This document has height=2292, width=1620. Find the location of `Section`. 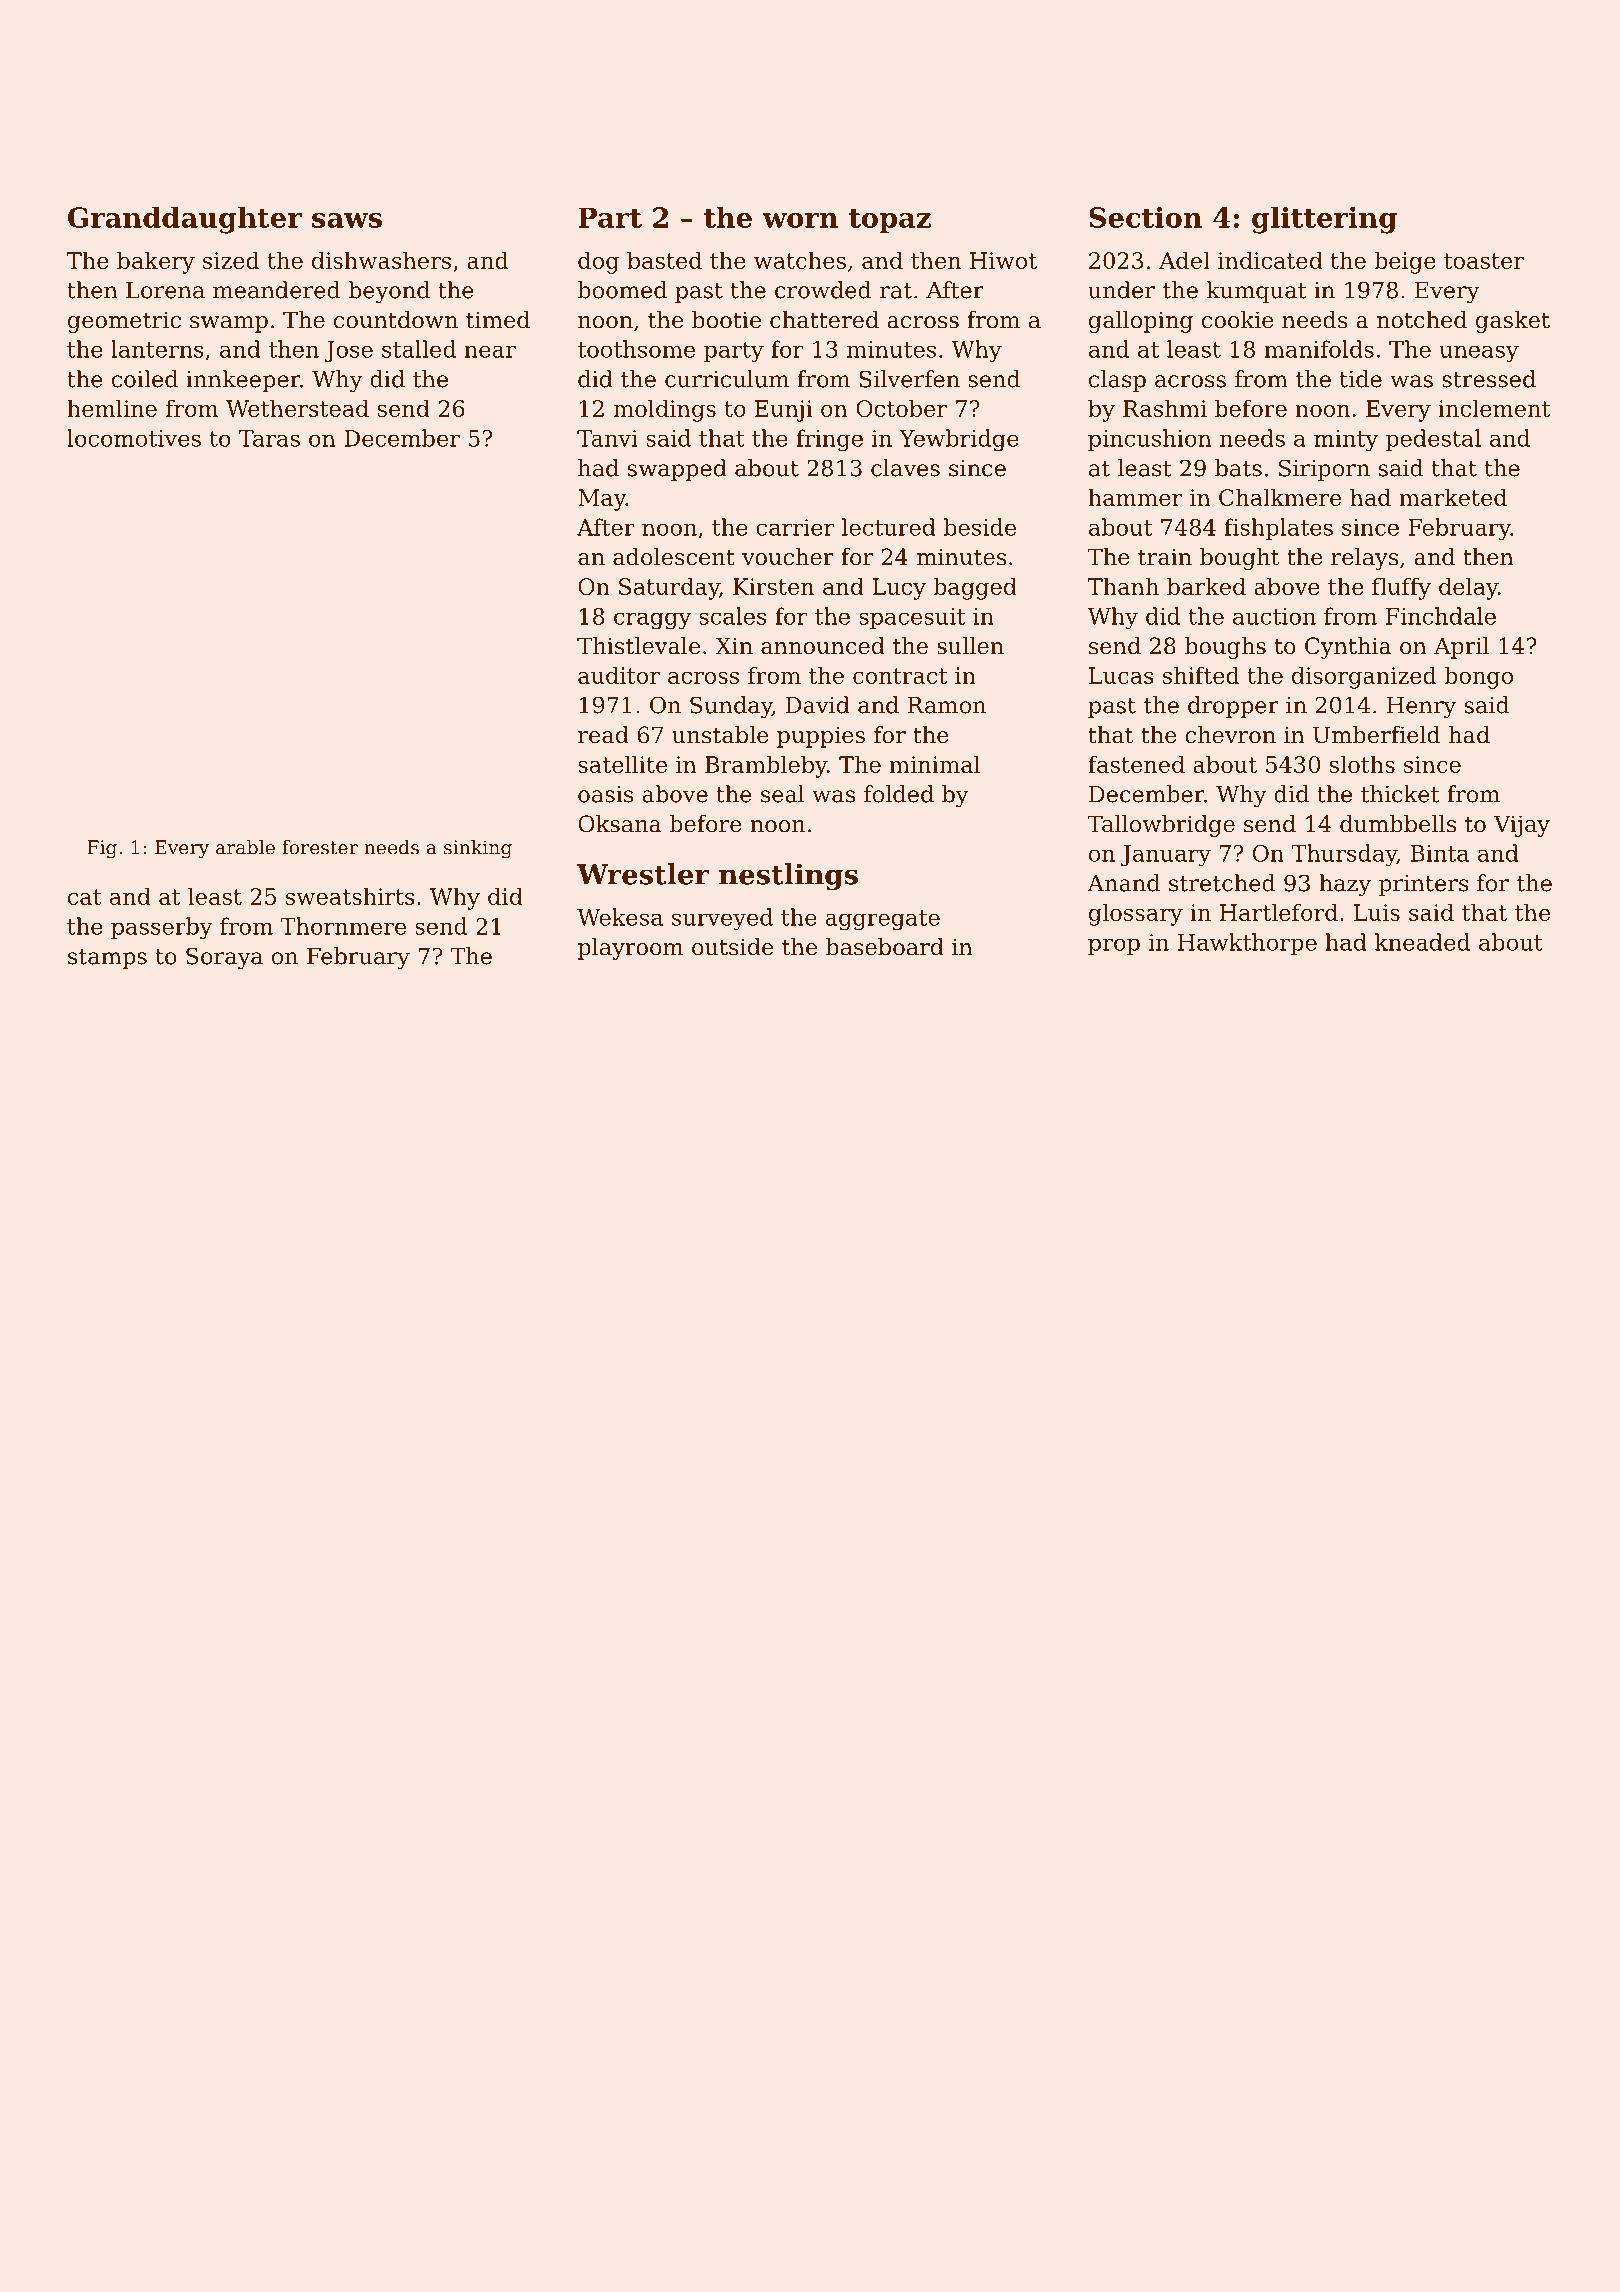

Section is located at coordinates (1145, 217).
